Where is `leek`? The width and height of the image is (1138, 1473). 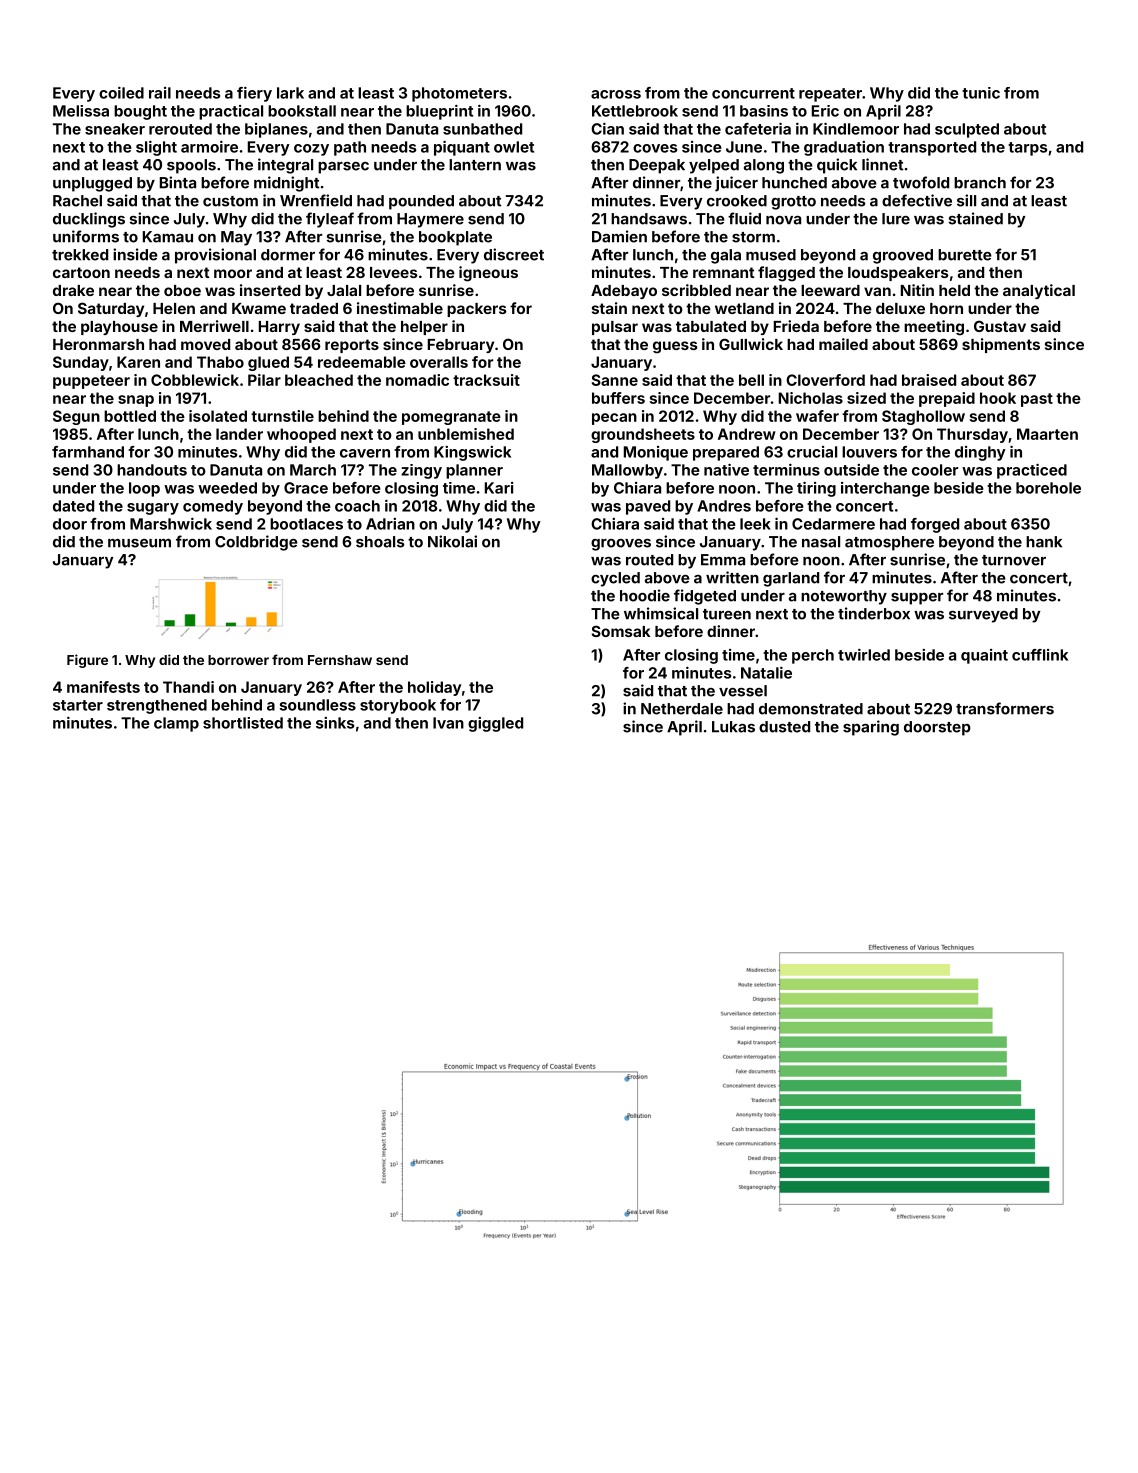
leek is located at coordinates (755, 524).
